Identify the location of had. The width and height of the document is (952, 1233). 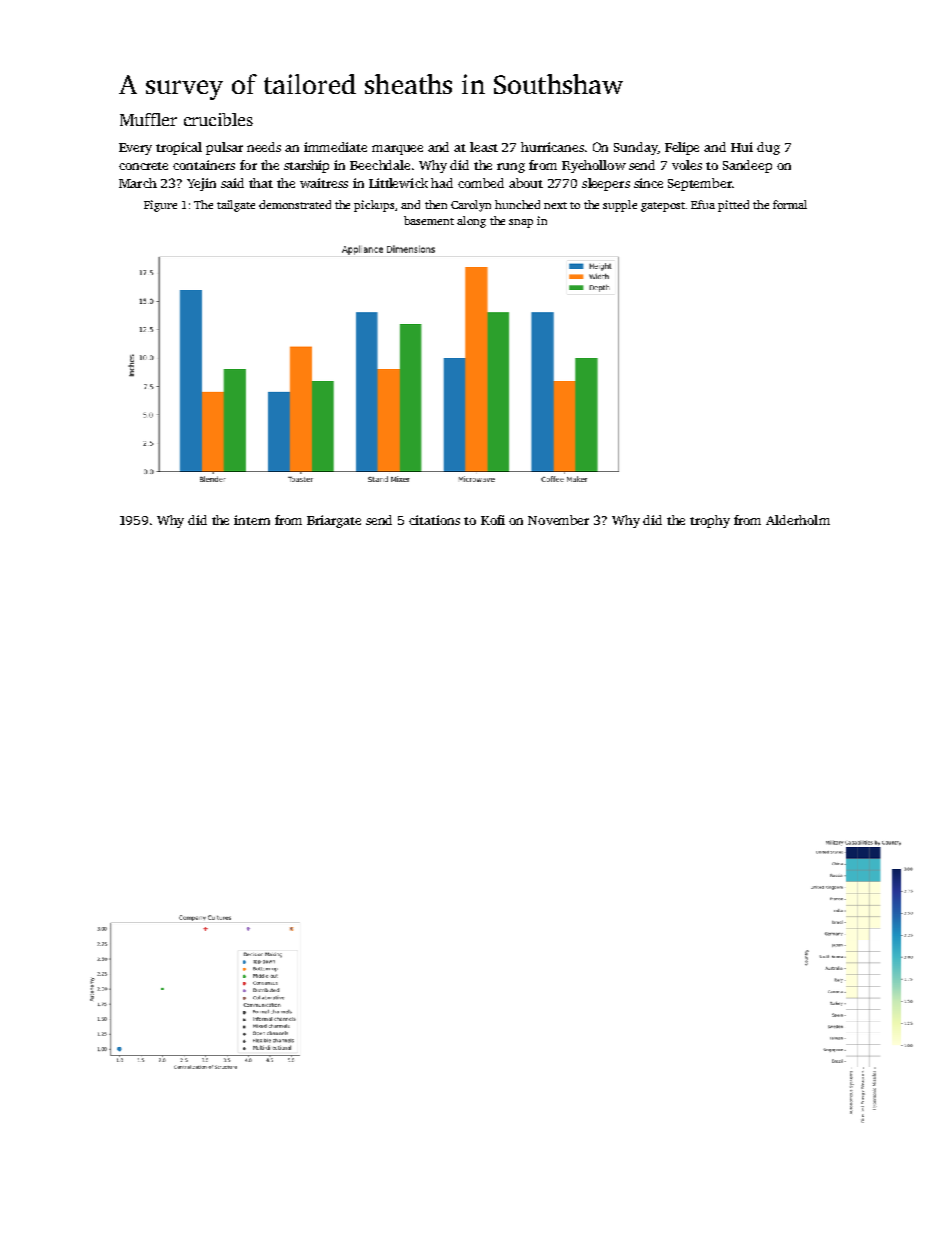
(442, 183).
